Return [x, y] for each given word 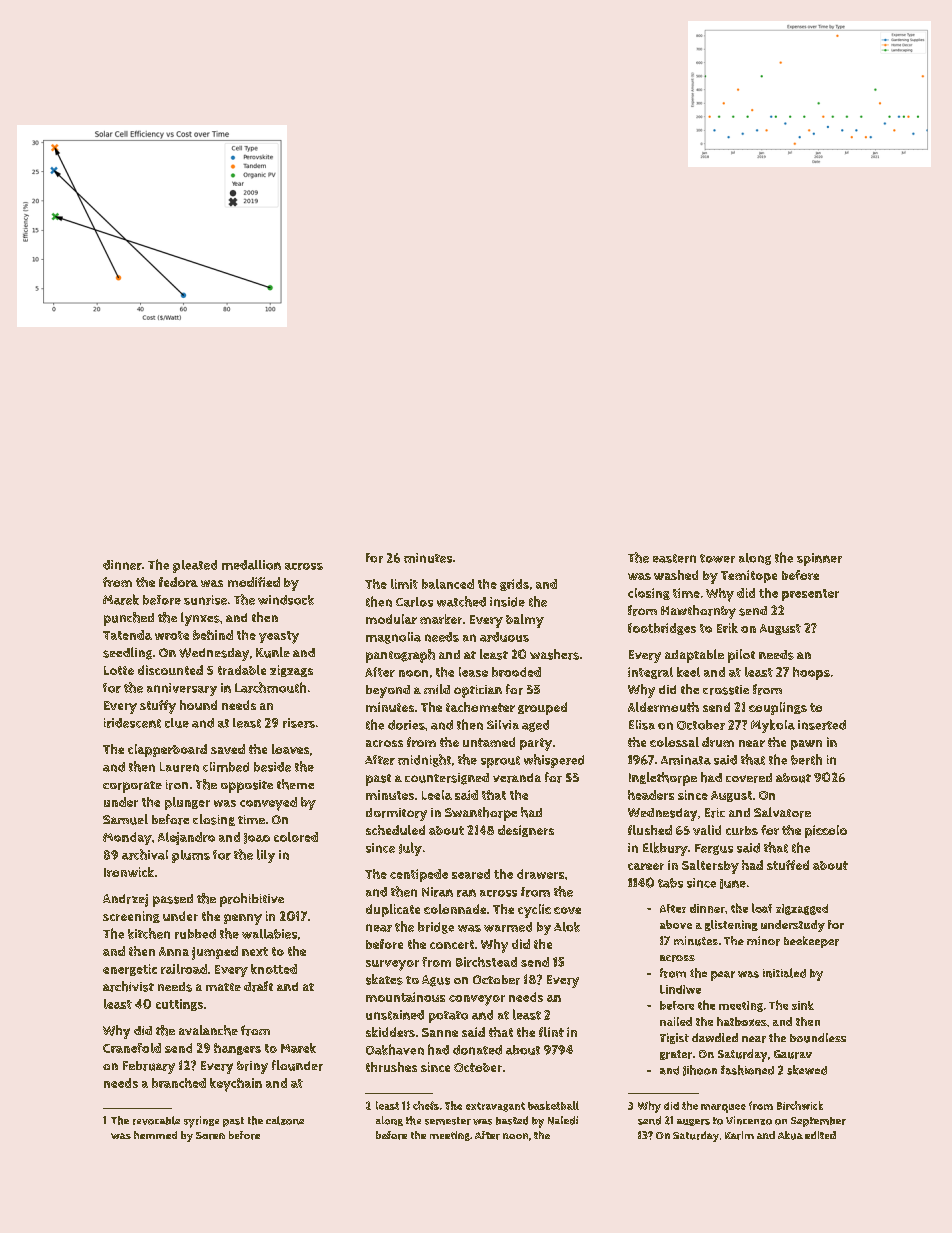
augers [693, 1122]
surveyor [392, 965]
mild [437, 689]
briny [252, 1067]
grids [514, 585]
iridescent [132, 723]
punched [129, 619]
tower [717, 558]
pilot [741, 656]
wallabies [269, 934]
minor [763, 941]
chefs [426, 1105]
